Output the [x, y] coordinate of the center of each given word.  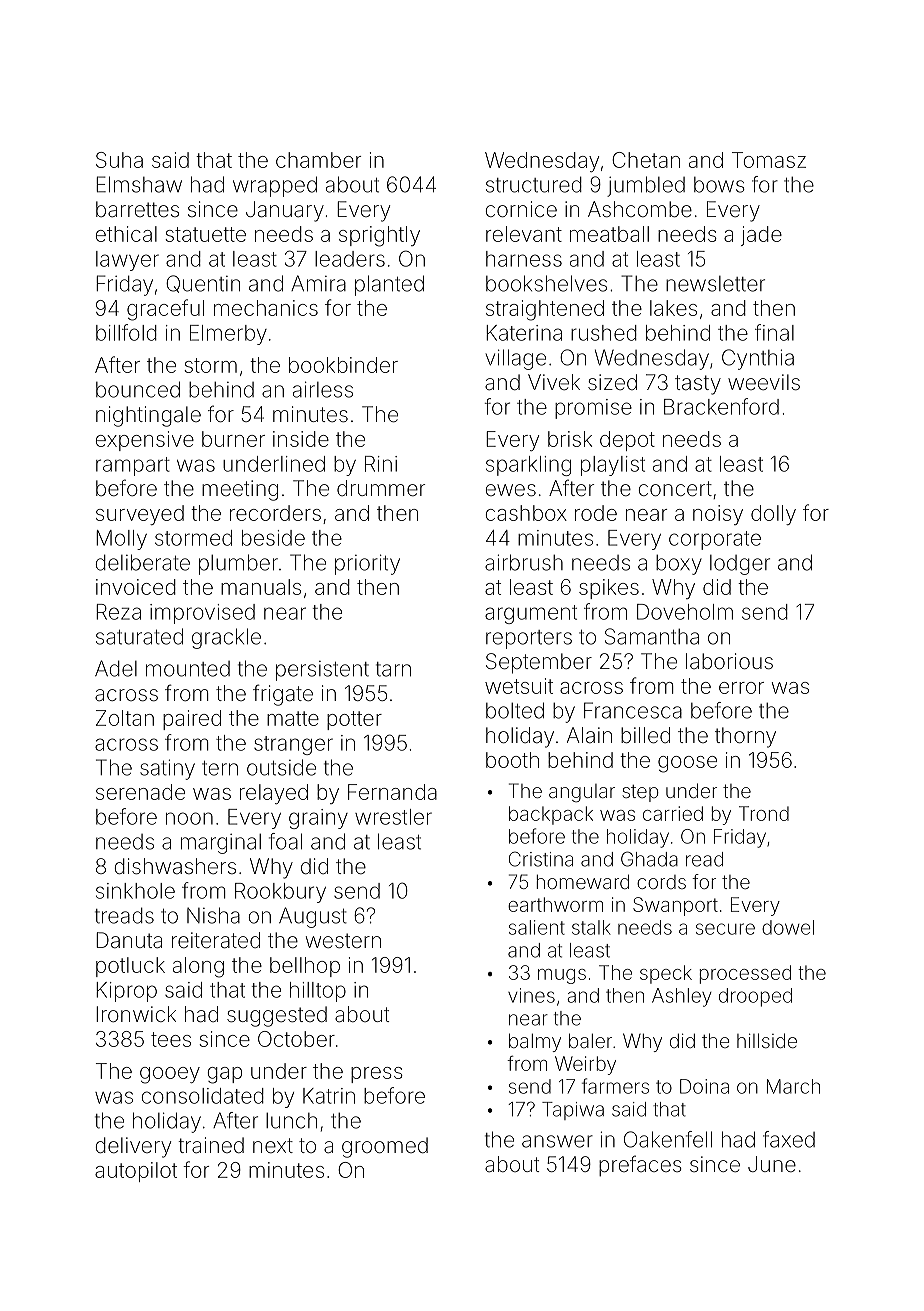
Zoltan [125, 718]
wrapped [275, 186]
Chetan [646, 160]
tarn [393, 669]
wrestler [393, 817]
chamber [318, 160]
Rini [381, 464]
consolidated [203, 1096]
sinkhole [135, 891]
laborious [729, 661]
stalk [591, 927]
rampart [133, 466]
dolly [773, 515]
